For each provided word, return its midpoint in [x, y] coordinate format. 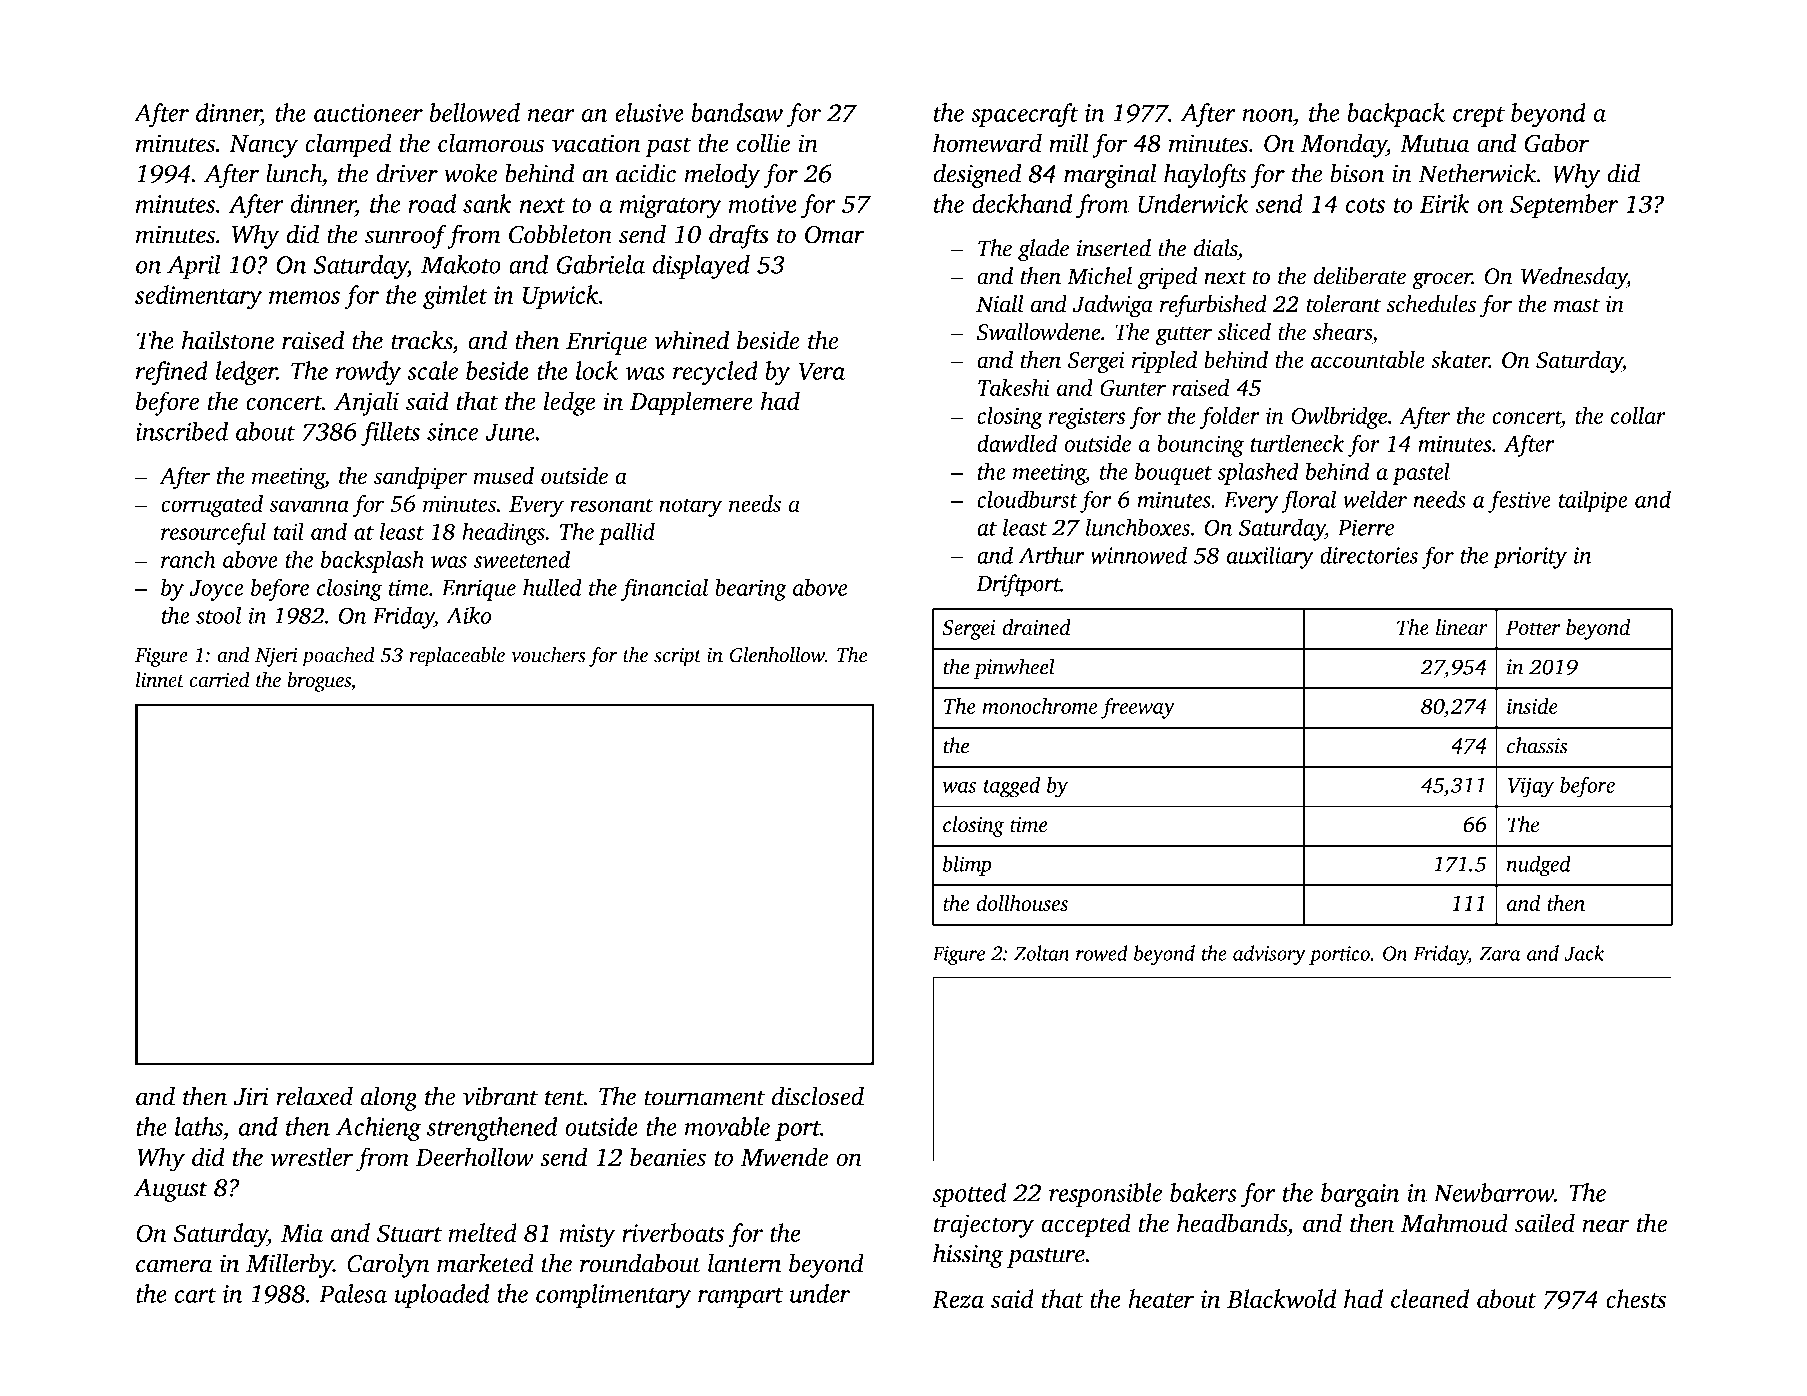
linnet [160, 680]
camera [174, 1266]
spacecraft [1025, 115]
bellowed [475, 112]
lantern [744, 1263]
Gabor [1556, 143]
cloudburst [1027, 499]
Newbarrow [1494, 1192]
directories [1369, 555]
